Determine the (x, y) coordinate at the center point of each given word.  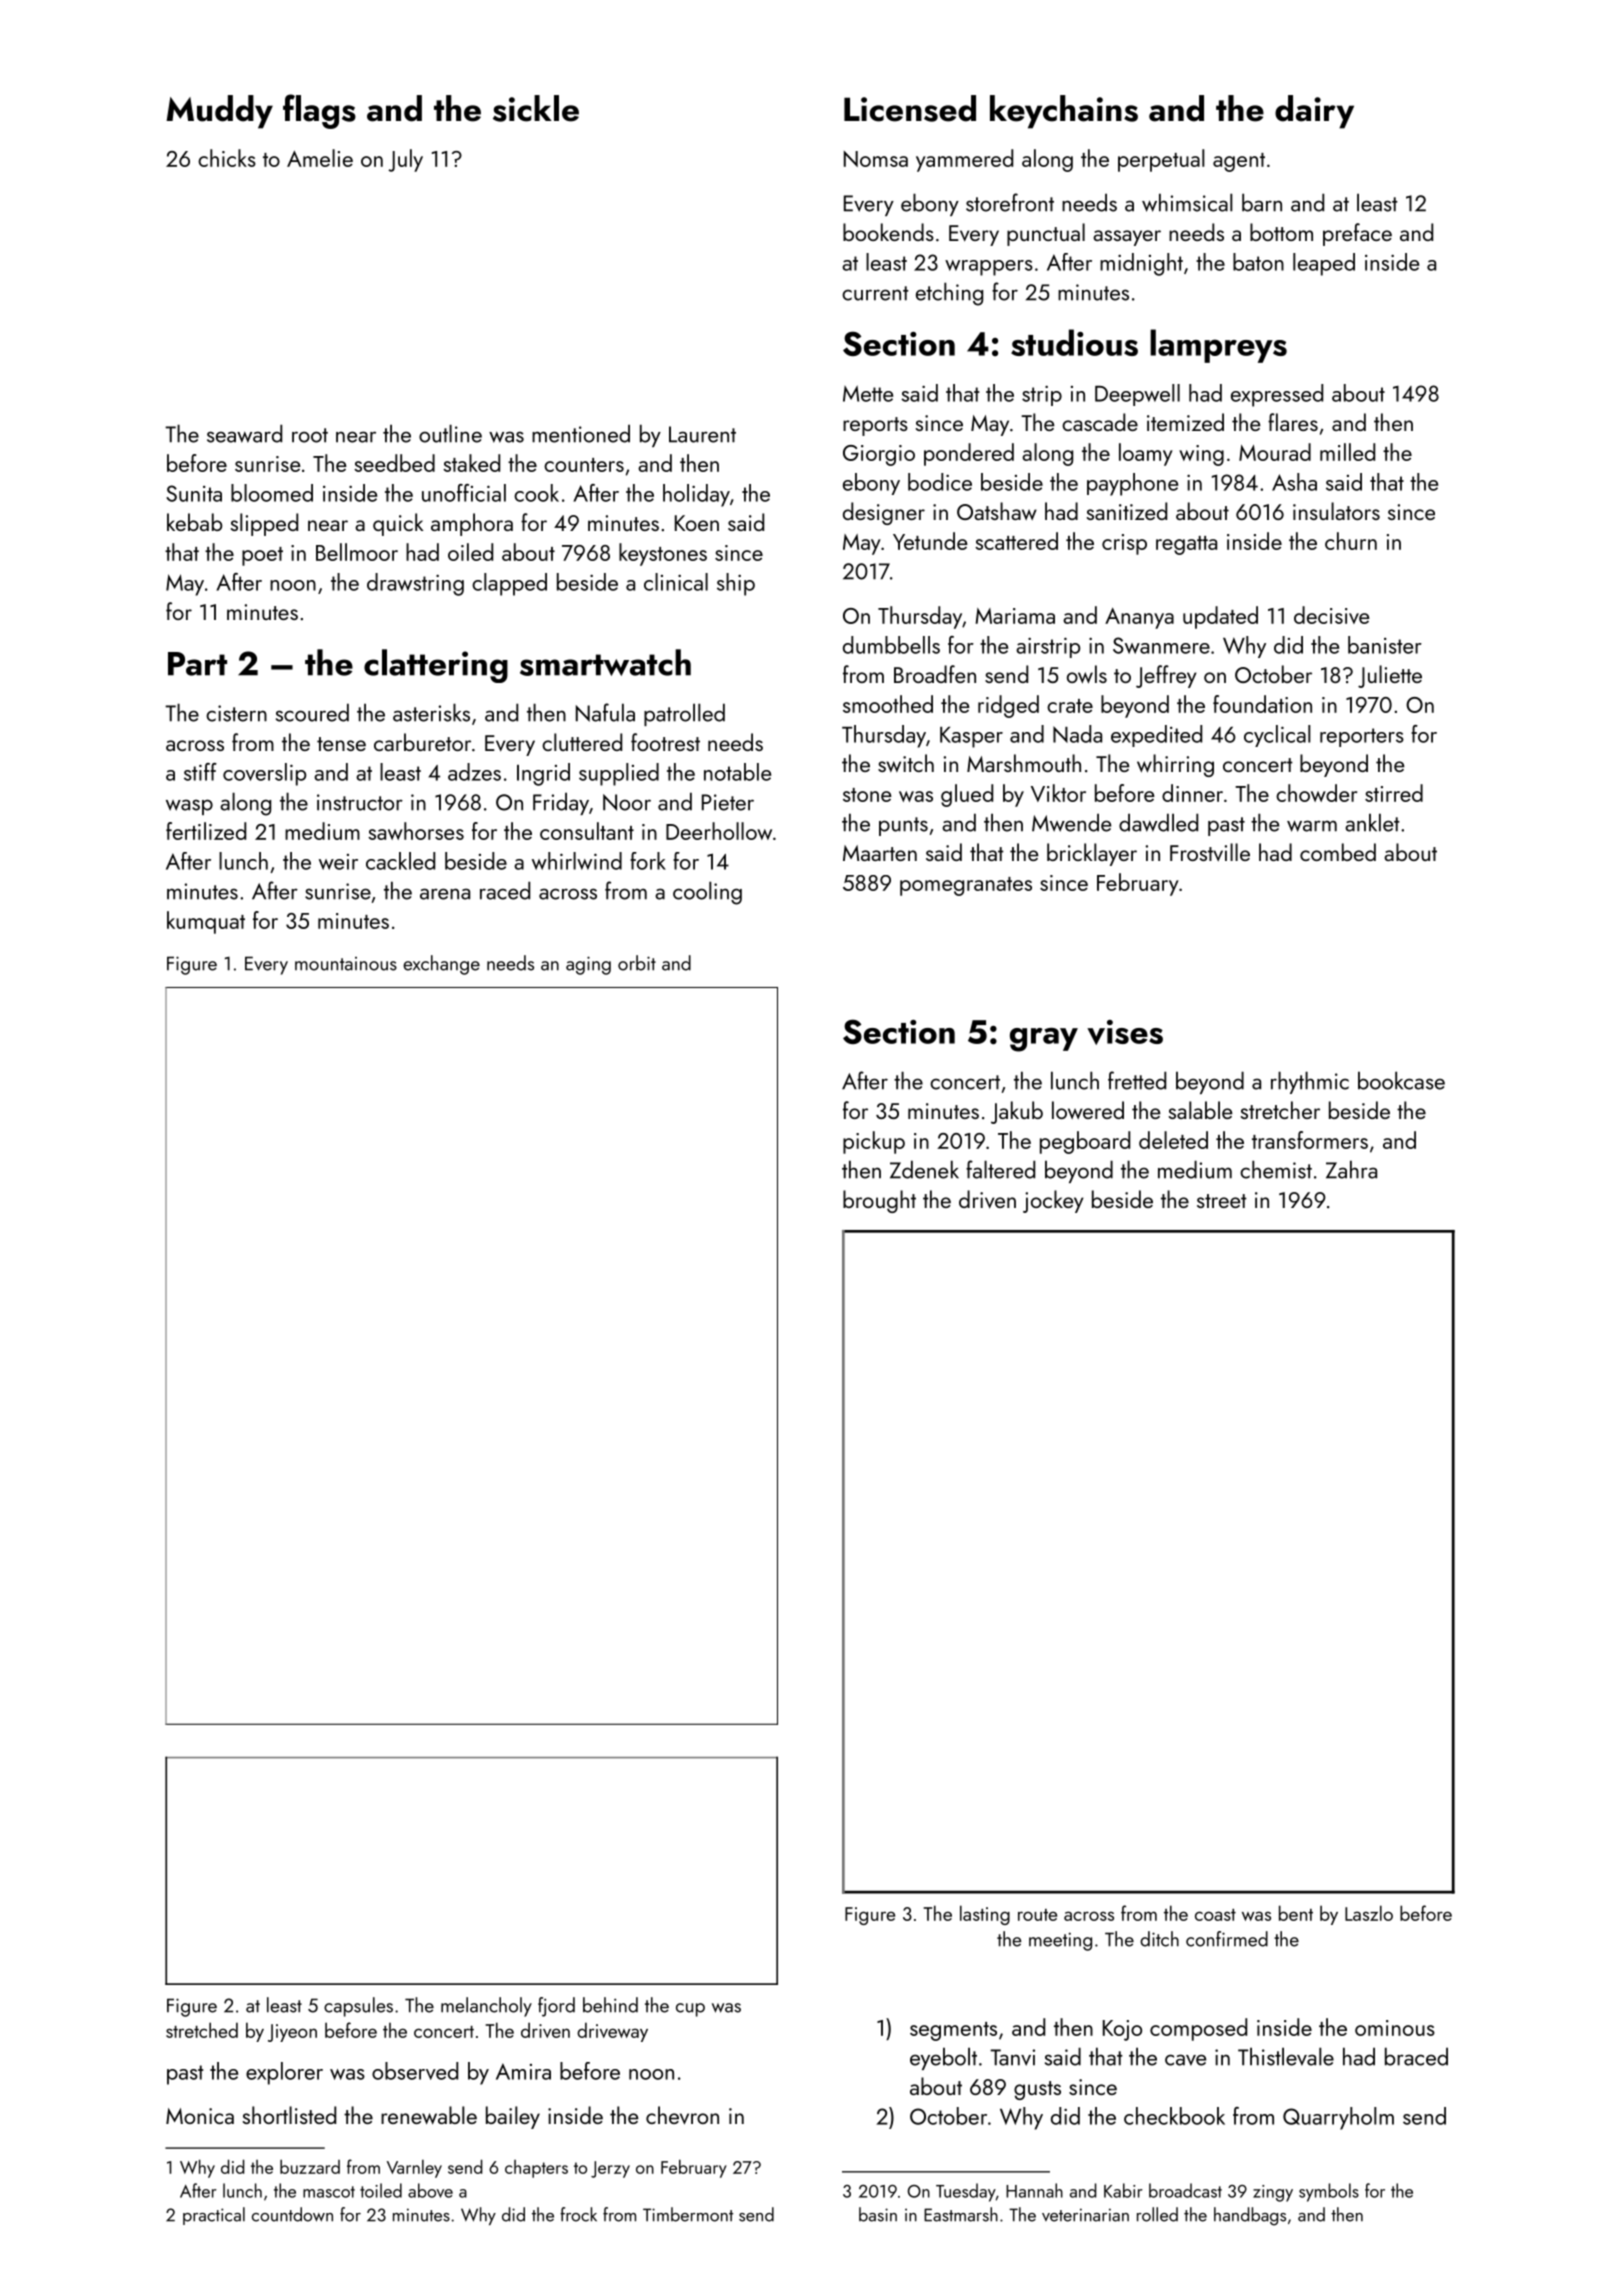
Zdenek (924, 1169)
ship (736, 584)
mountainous (346, 964)
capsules (358, 2007)
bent (1296, 1913)
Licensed (910, 108)
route (1037, 1915)
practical (214, 2216)
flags (319, 111)
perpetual (1161, 160)
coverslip (264, 774)
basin (878, 2214)
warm (1312, 826)
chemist (1276, 1169)
